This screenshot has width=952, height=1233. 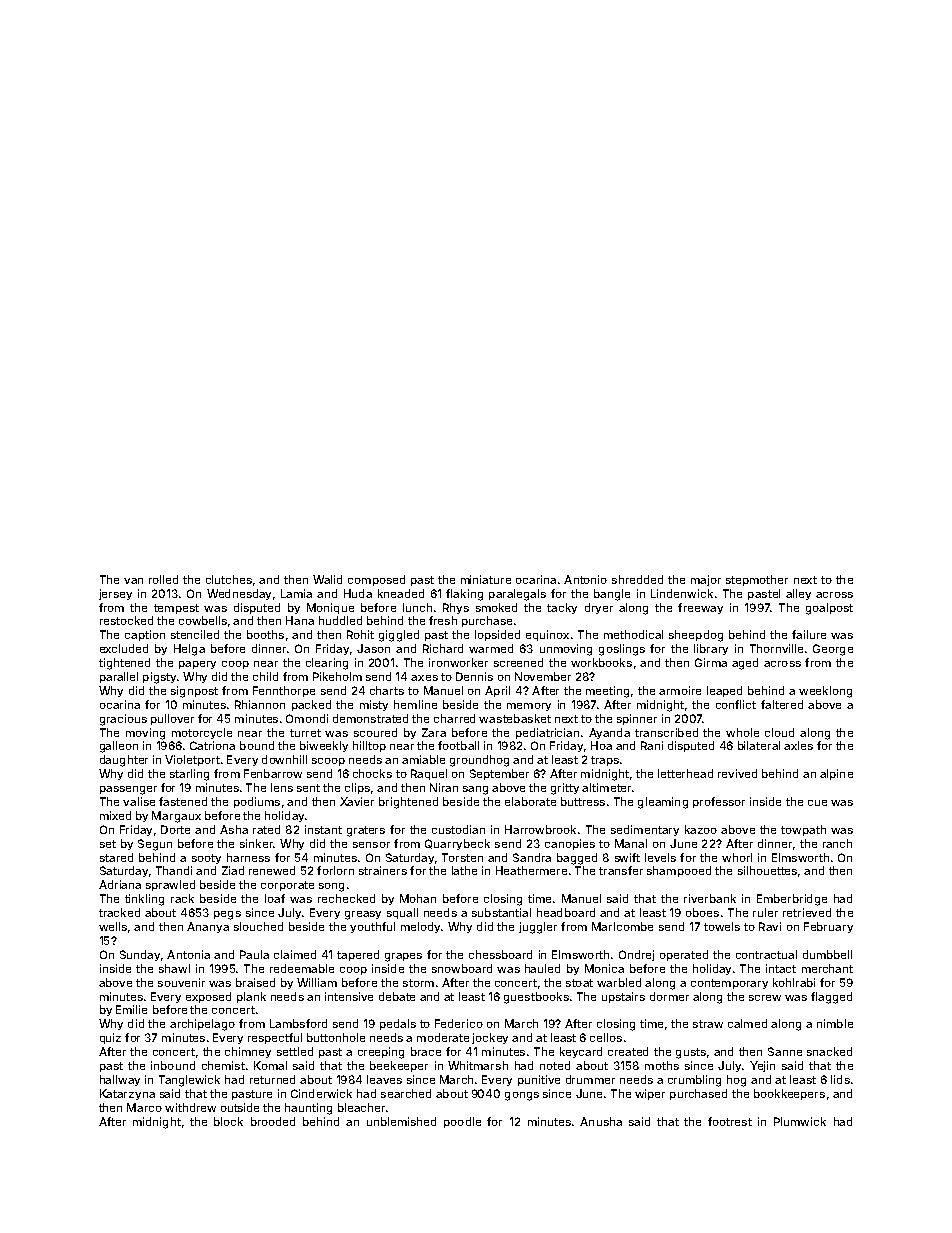 What do you see at coordinates (418, 983) in the screenshot?
I see `storm` at bounding box center [418, 983].
